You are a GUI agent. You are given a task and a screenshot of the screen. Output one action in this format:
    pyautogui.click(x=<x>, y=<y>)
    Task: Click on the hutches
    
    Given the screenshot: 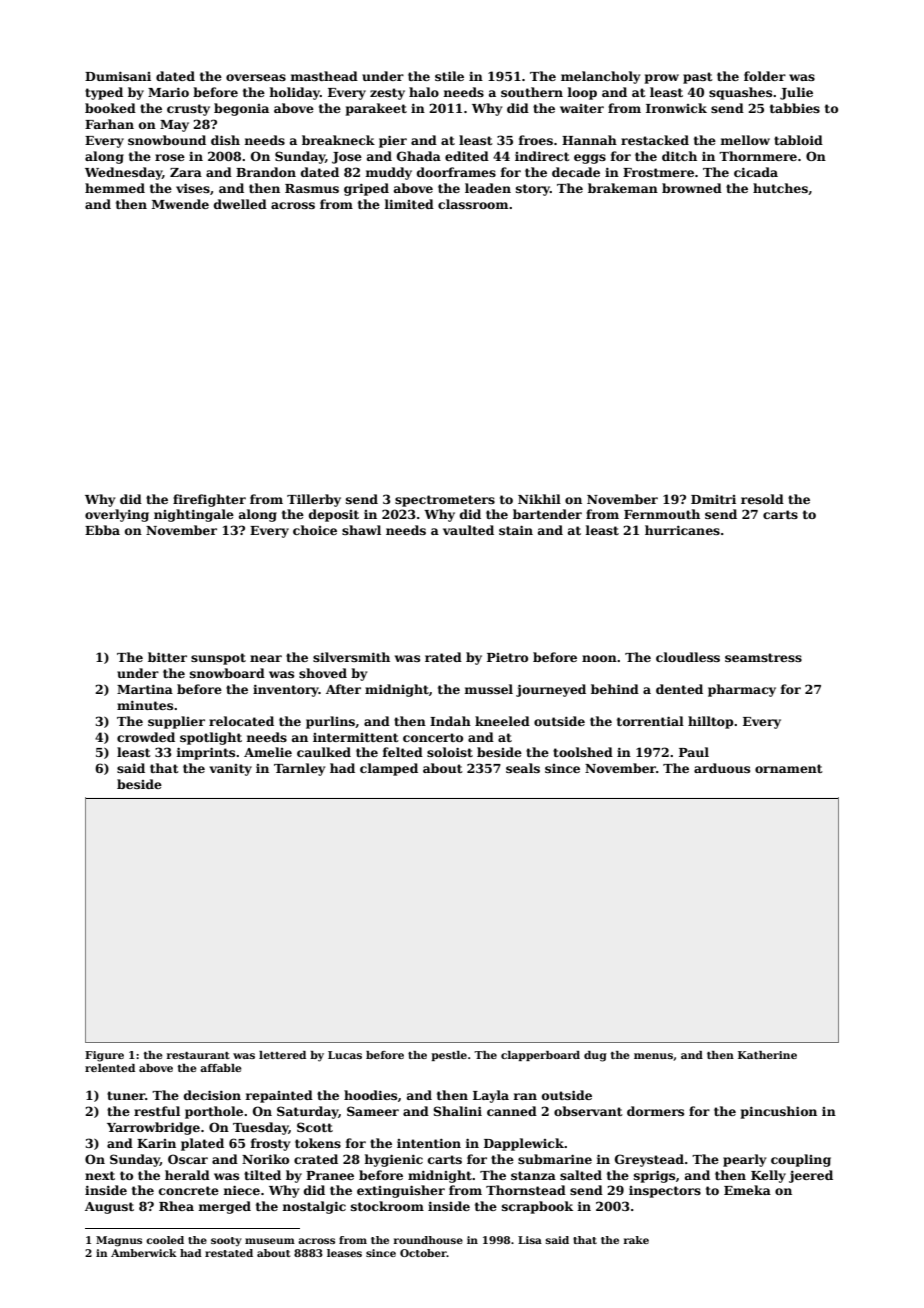 What is the action you would take?
    pyautogui.click(x=780, y=188)
